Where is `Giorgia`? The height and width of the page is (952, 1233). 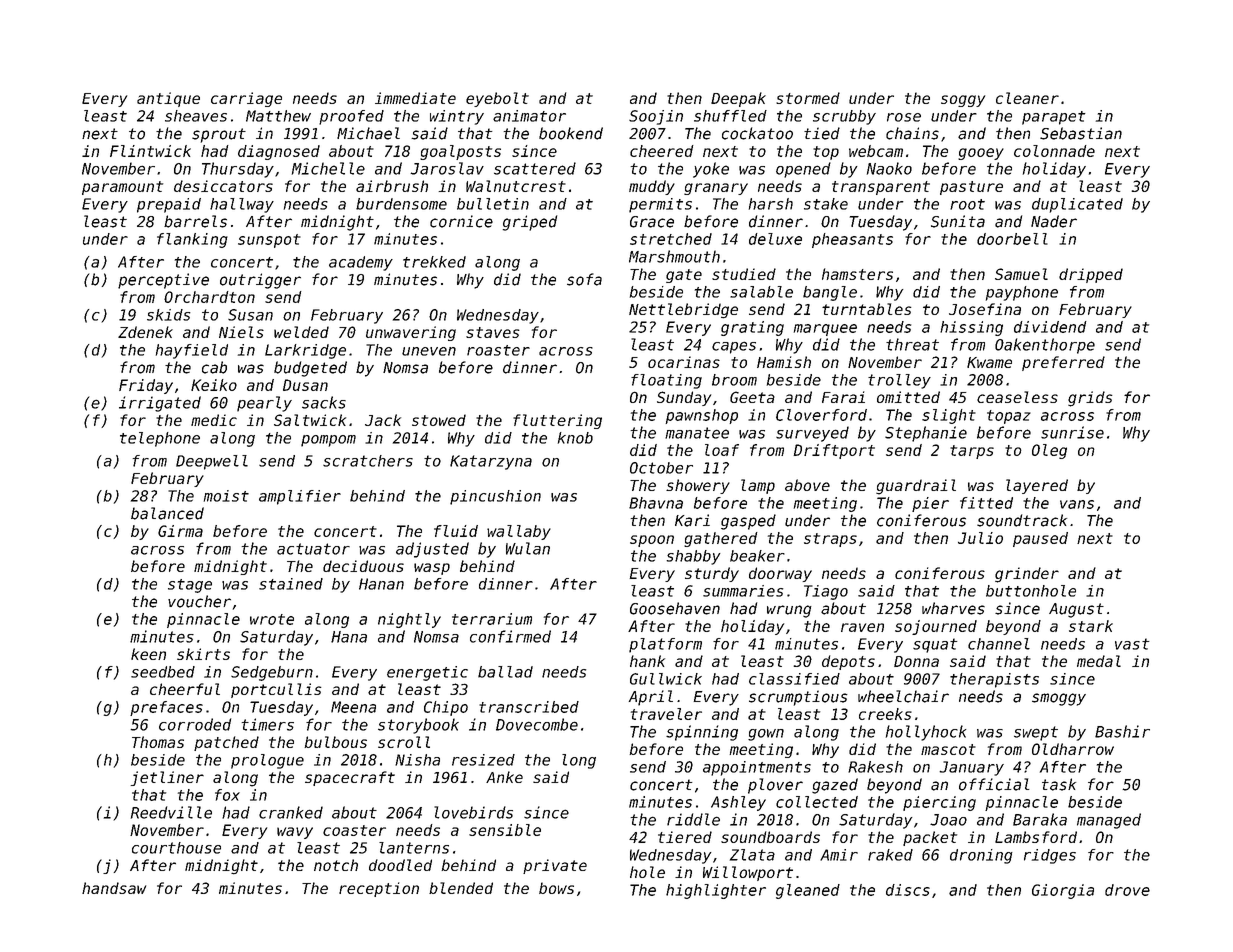 Giorgia is located at coordinates (1063, 891).
